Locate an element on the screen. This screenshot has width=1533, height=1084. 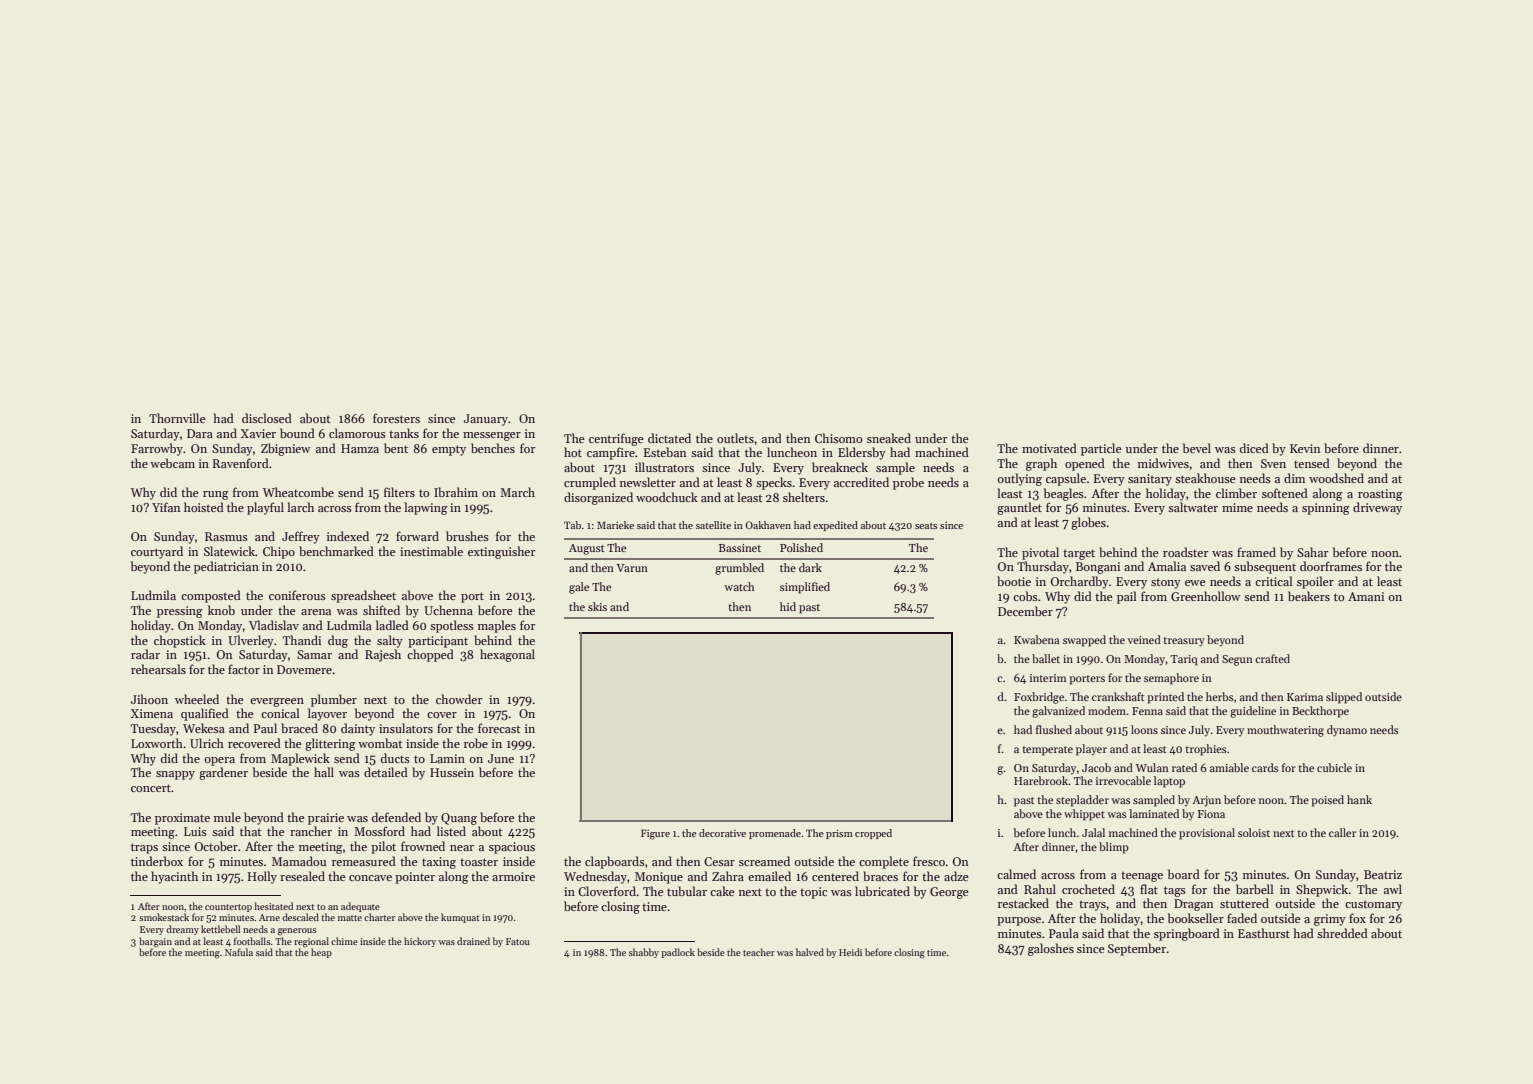
Harebrook is located at coordinates (1041, 780).
